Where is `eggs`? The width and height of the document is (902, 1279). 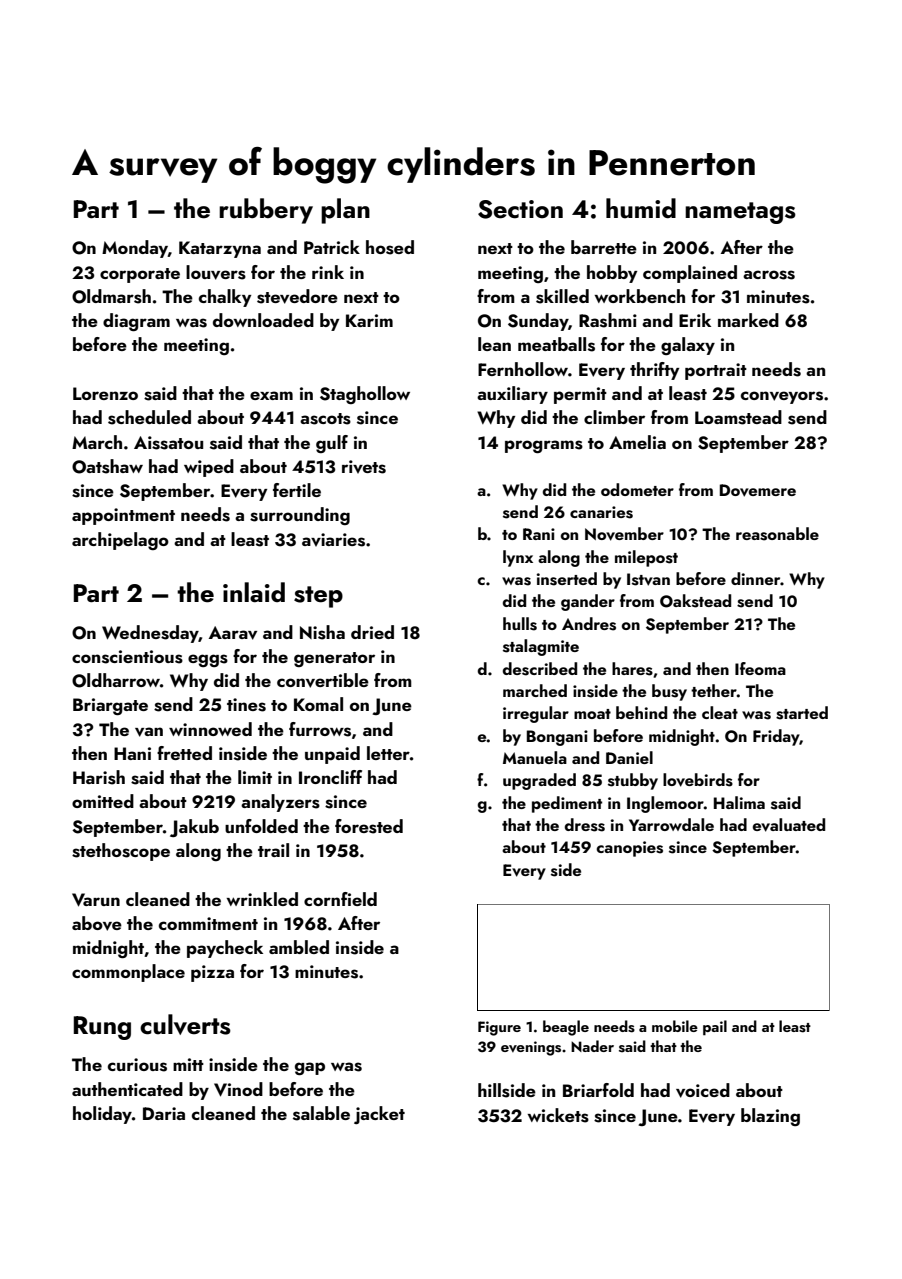
eggs is located at coordinates (208, 660).
